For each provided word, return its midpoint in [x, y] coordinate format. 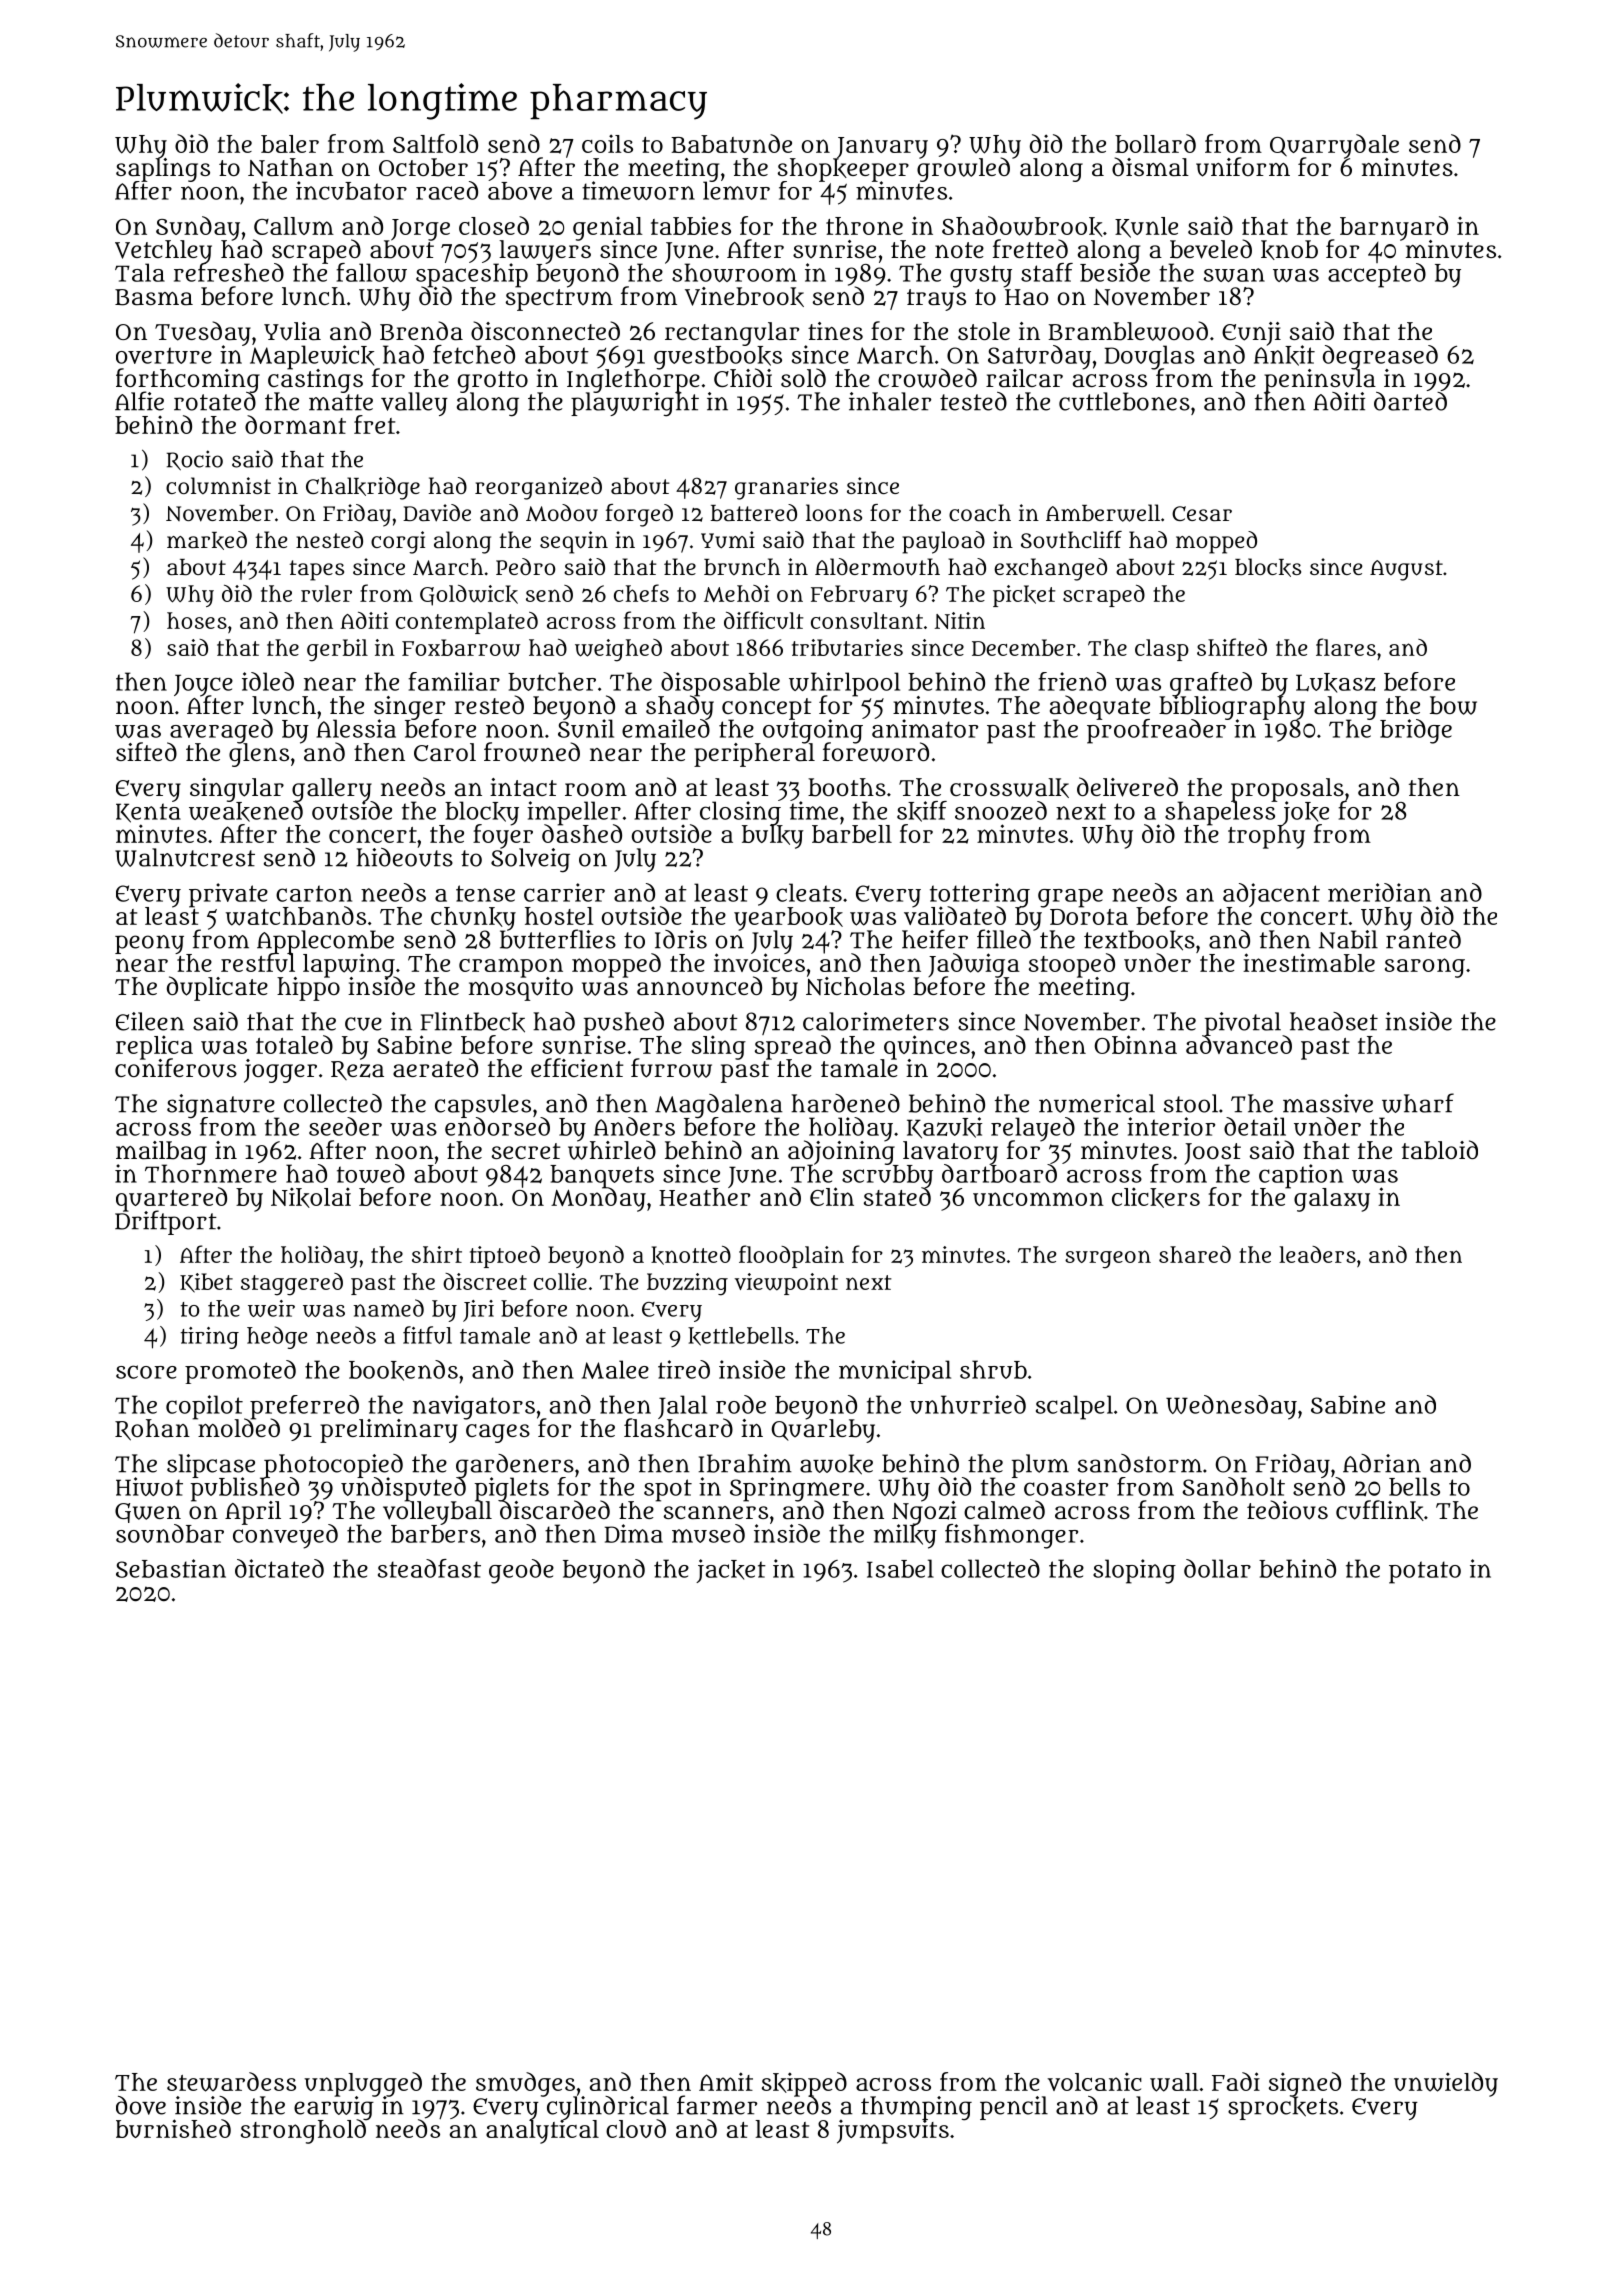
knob [1289, 250]
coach [980, 512]
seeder [345, 1126]
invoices [759, 963]
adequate [1100, 707]
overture [164, 355]
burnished [173, 2128]
